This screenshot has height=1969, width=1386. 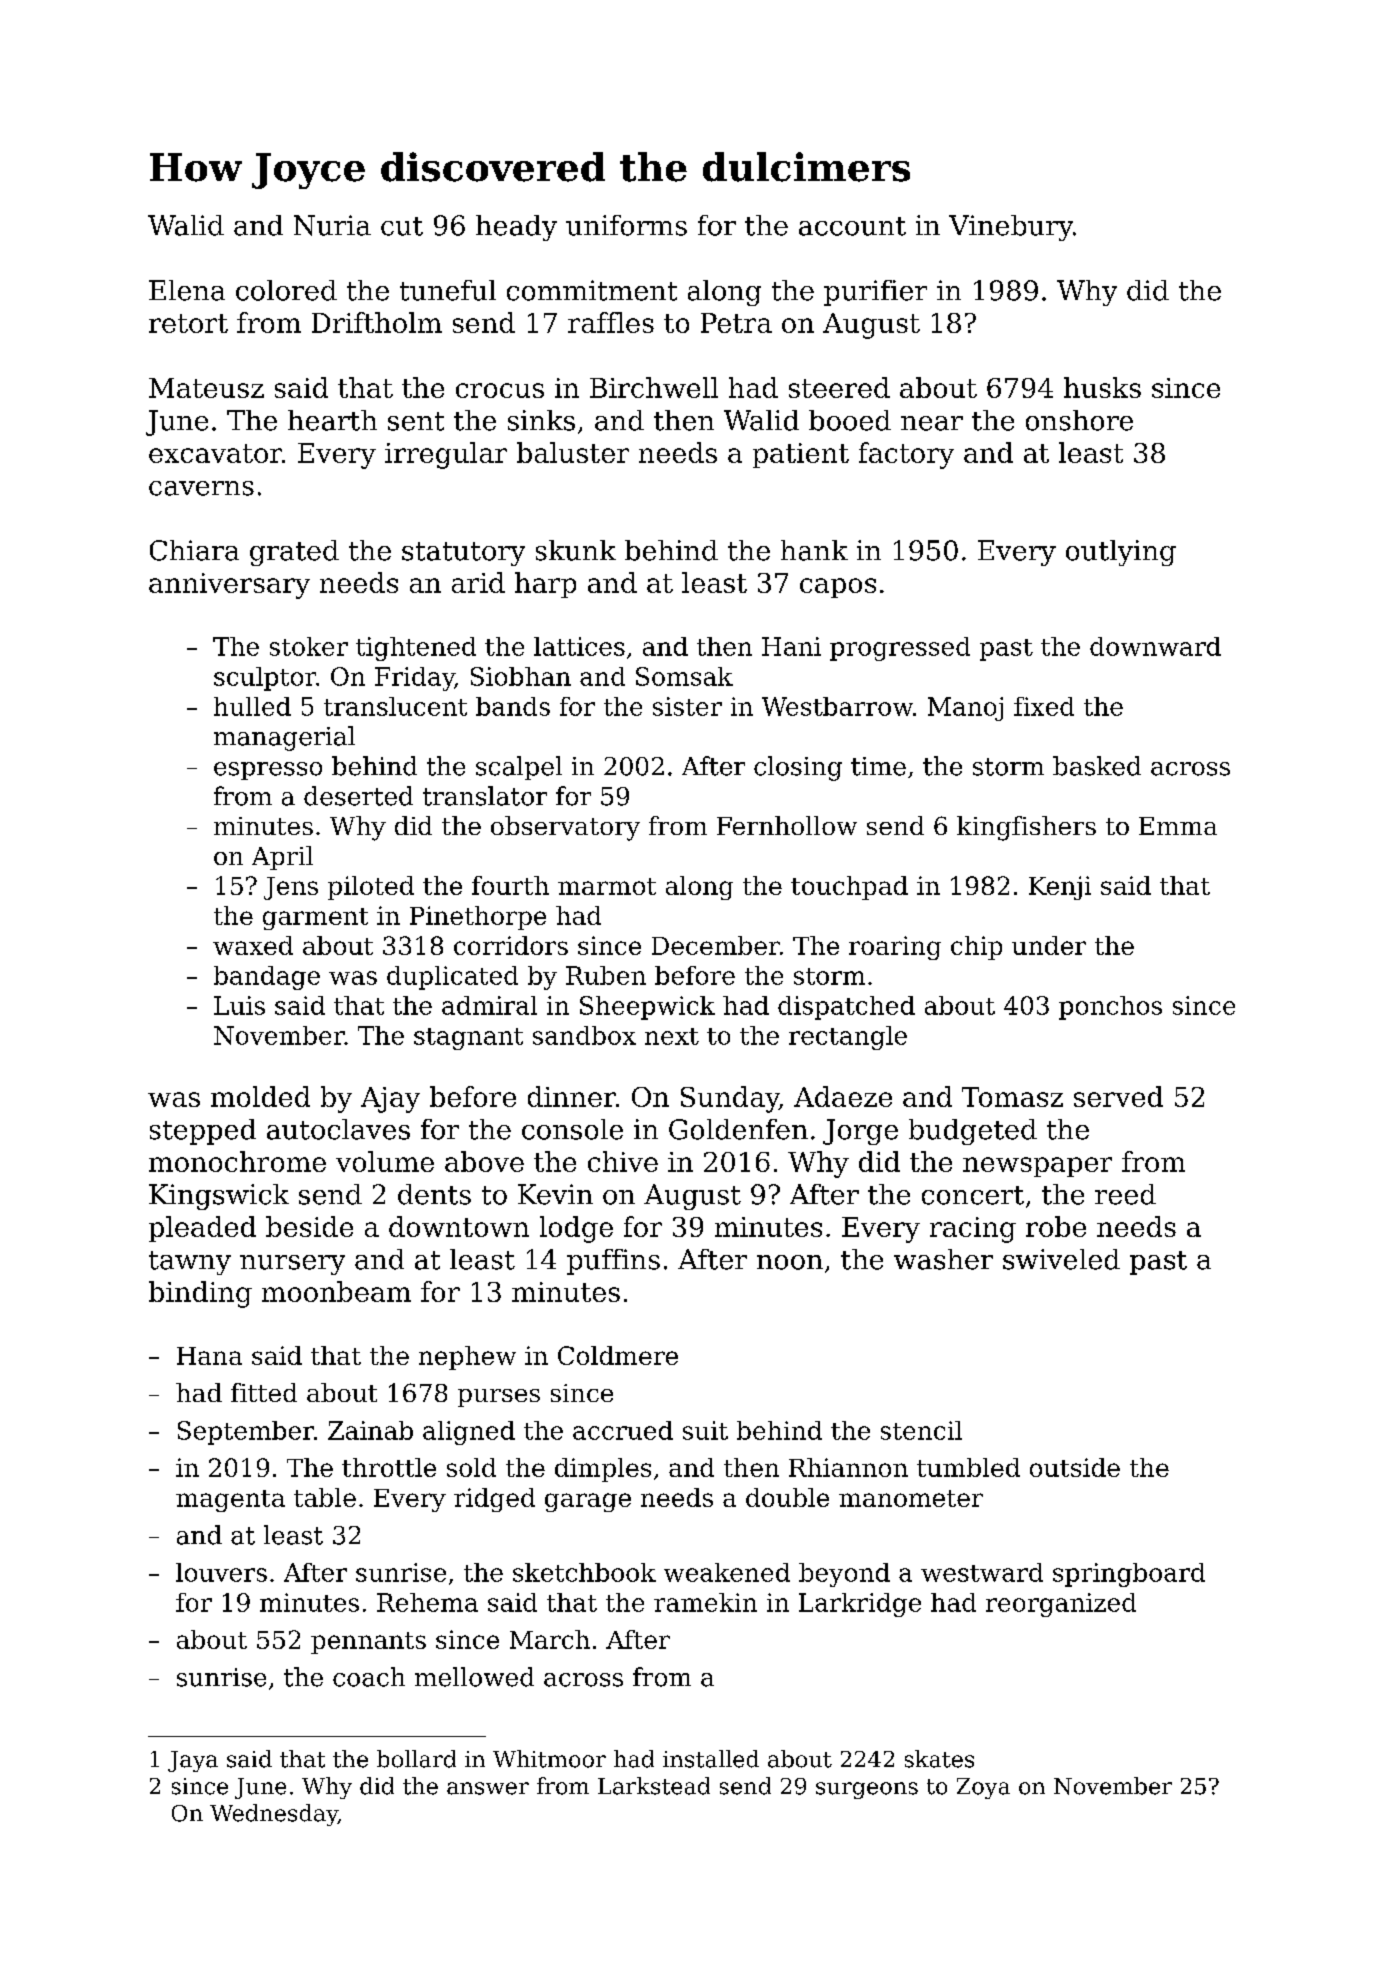 I want to click on Somsak, so click(x=684, y=676).
